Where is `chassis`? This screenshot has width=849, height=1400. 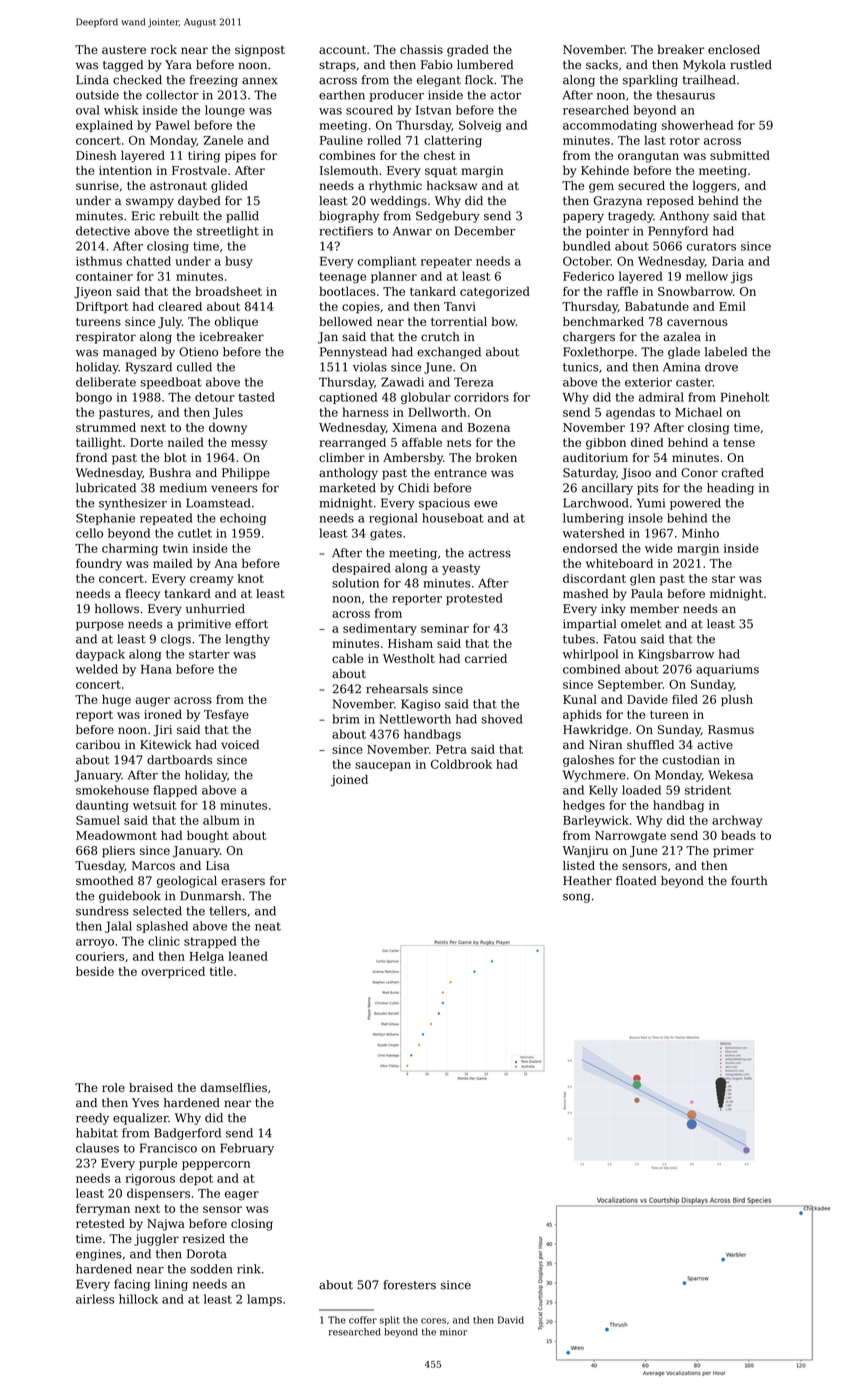 chassis is located at coordinates (421, 49).
